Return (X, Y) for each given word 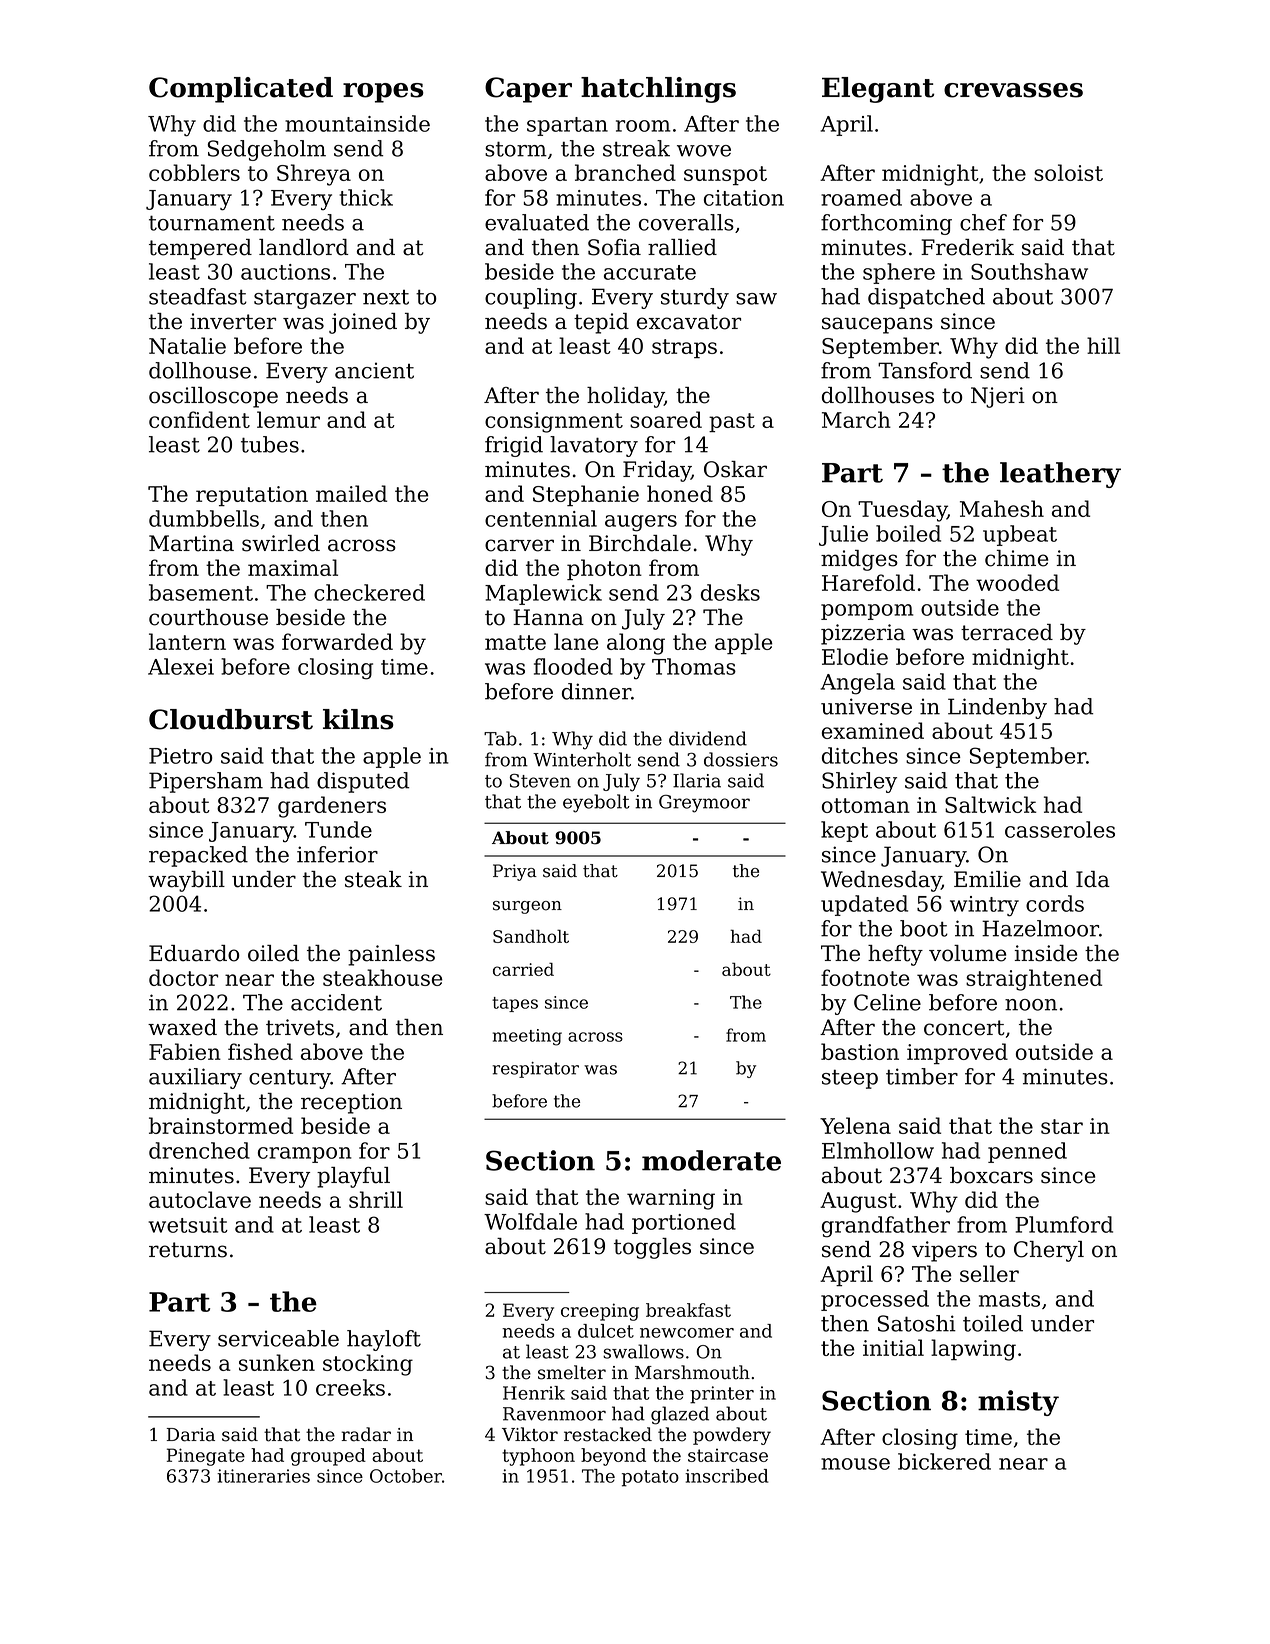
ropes (383, 93)
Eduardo (194, 953)
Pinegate (206, 1457)
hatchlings (658, 90)
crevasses (1013, 90)
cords (1055, 903)
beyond (613, 1457)
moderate (711, 1160)
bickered (944, 1461)
